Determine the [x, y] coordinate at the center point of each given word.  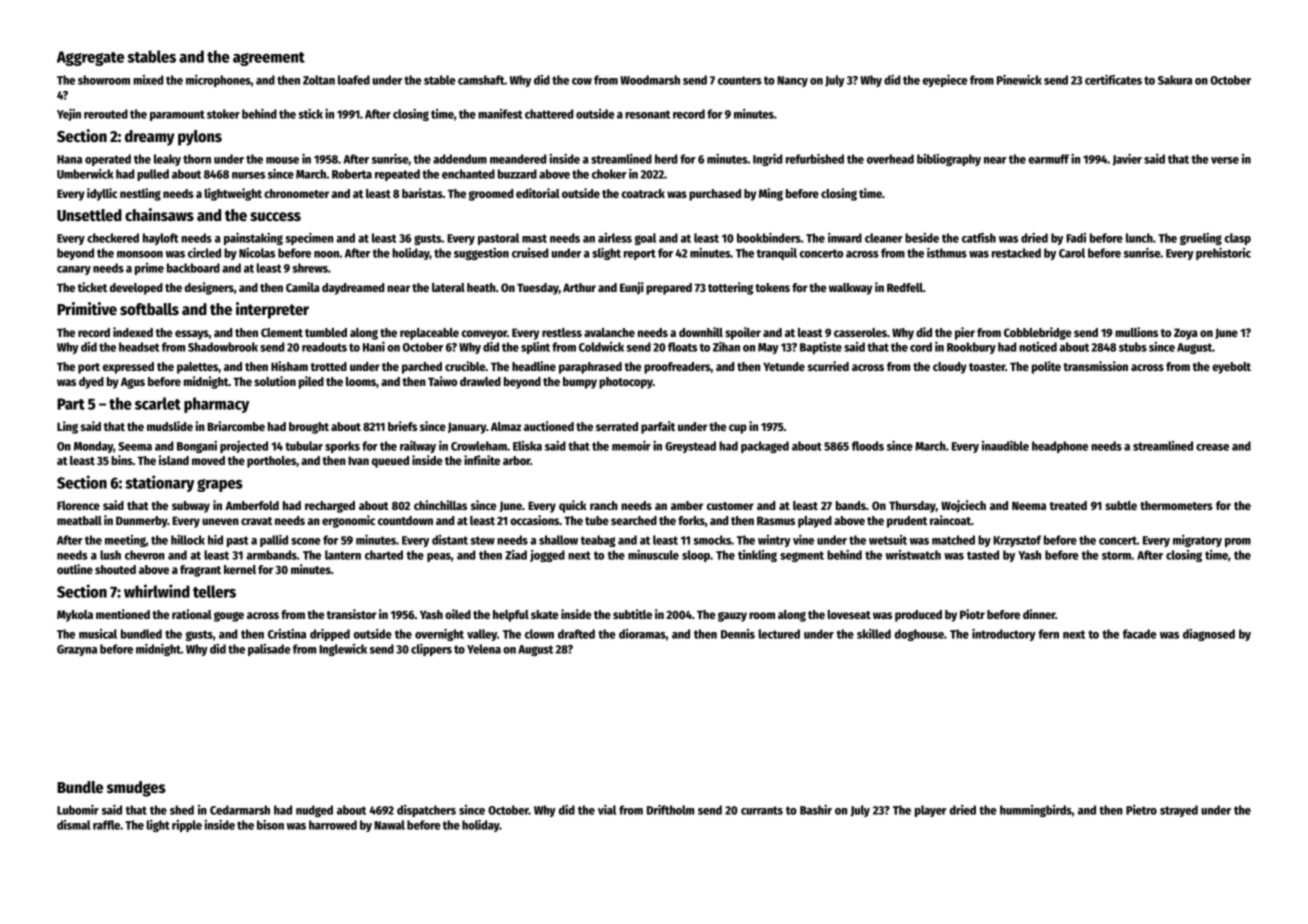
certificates [1113, 80]
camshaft [481, 80]
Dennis [738, 634]
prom [1238, 542]
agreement [269, 59]
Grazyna [77, 650]
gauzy [732, 617]
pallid [274, 541]
